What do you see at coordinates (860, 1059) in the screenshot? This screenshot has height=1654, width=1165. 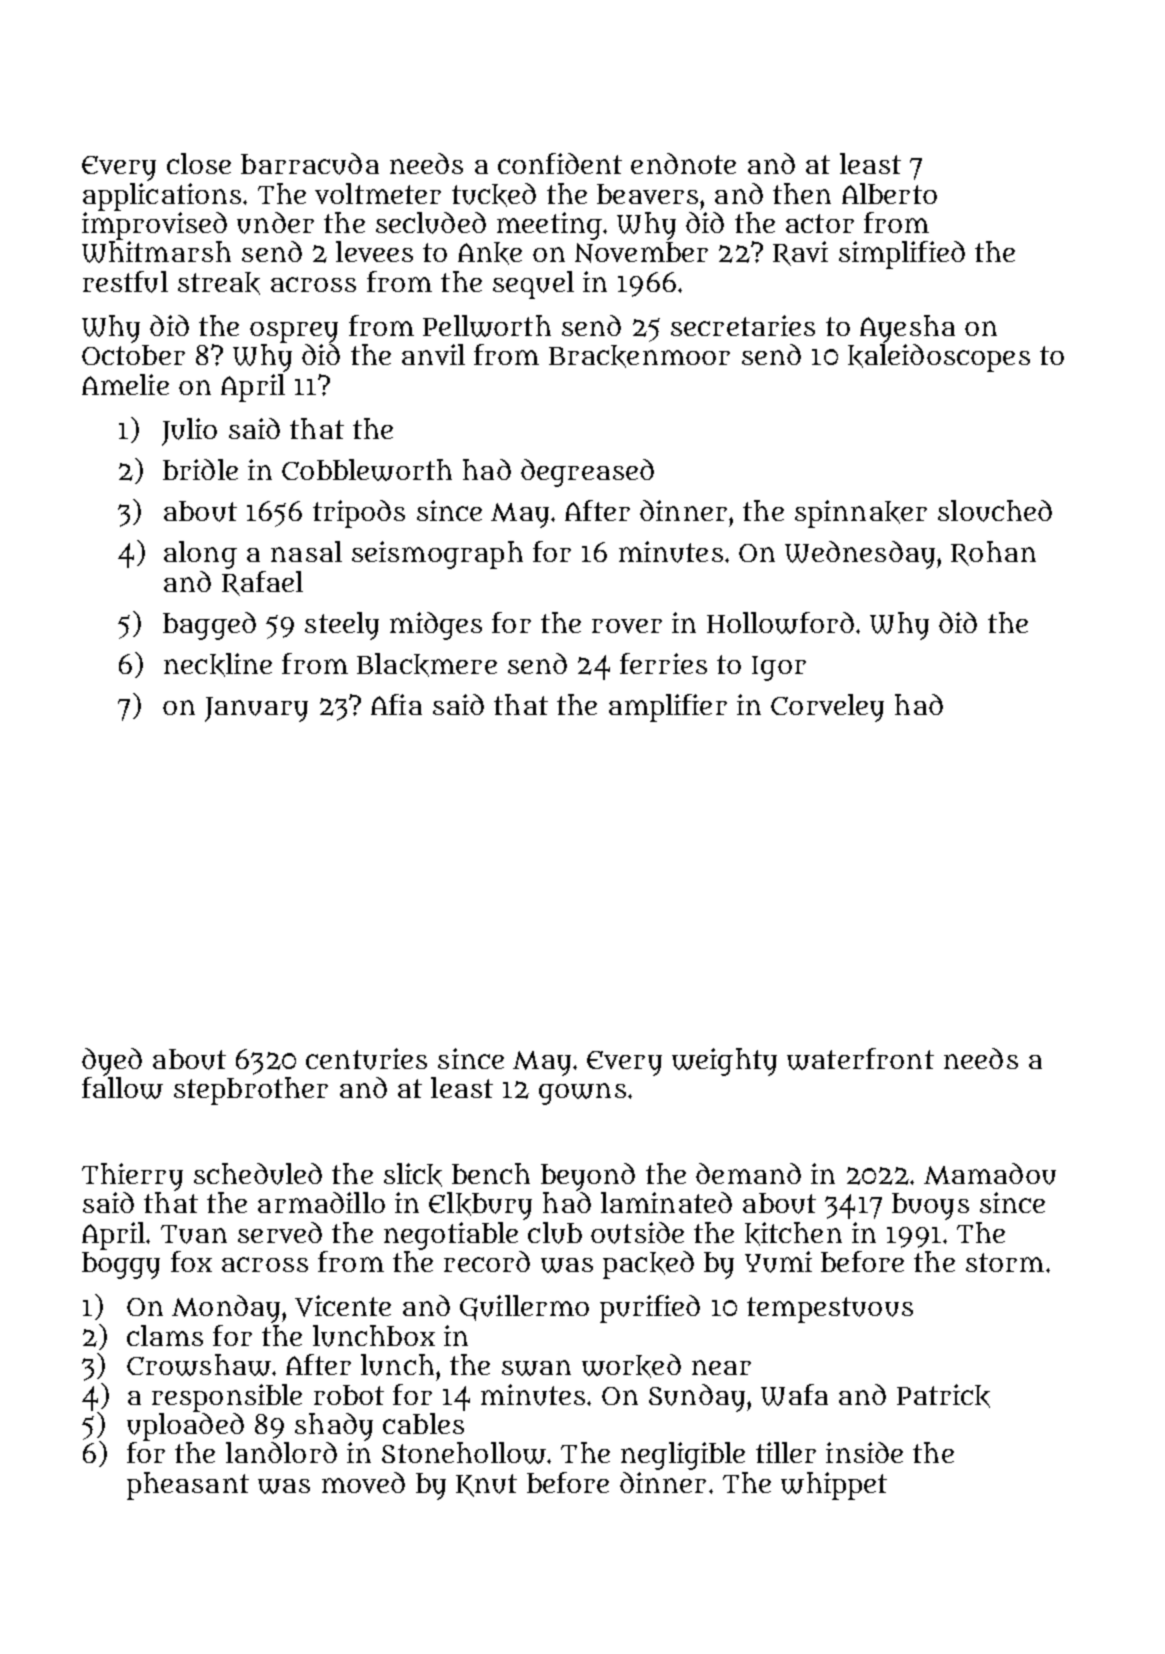 I see `waterfront` at bounding box center [860, 1059].
